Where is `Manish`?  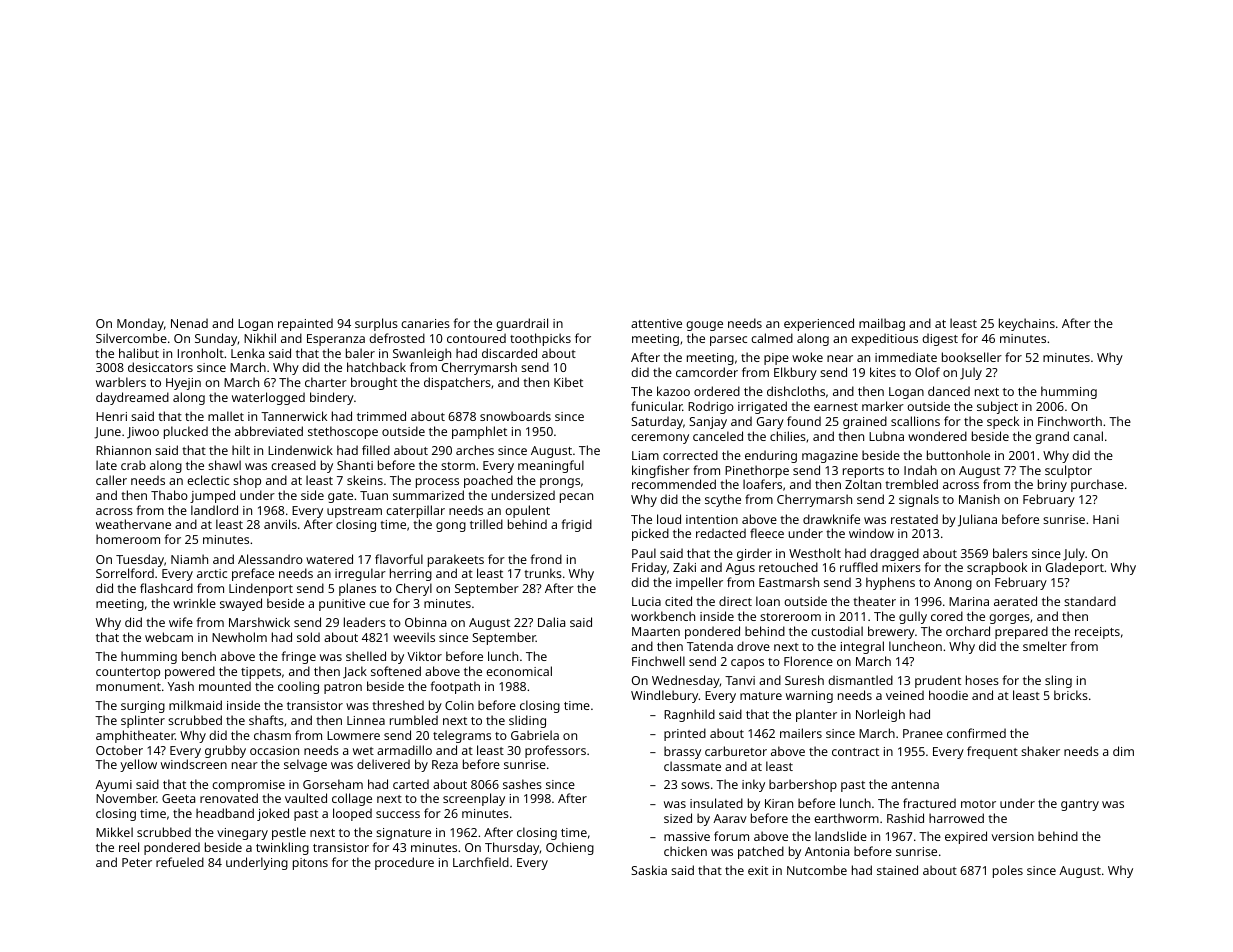
Manish is located at coordinates (979, 499).
